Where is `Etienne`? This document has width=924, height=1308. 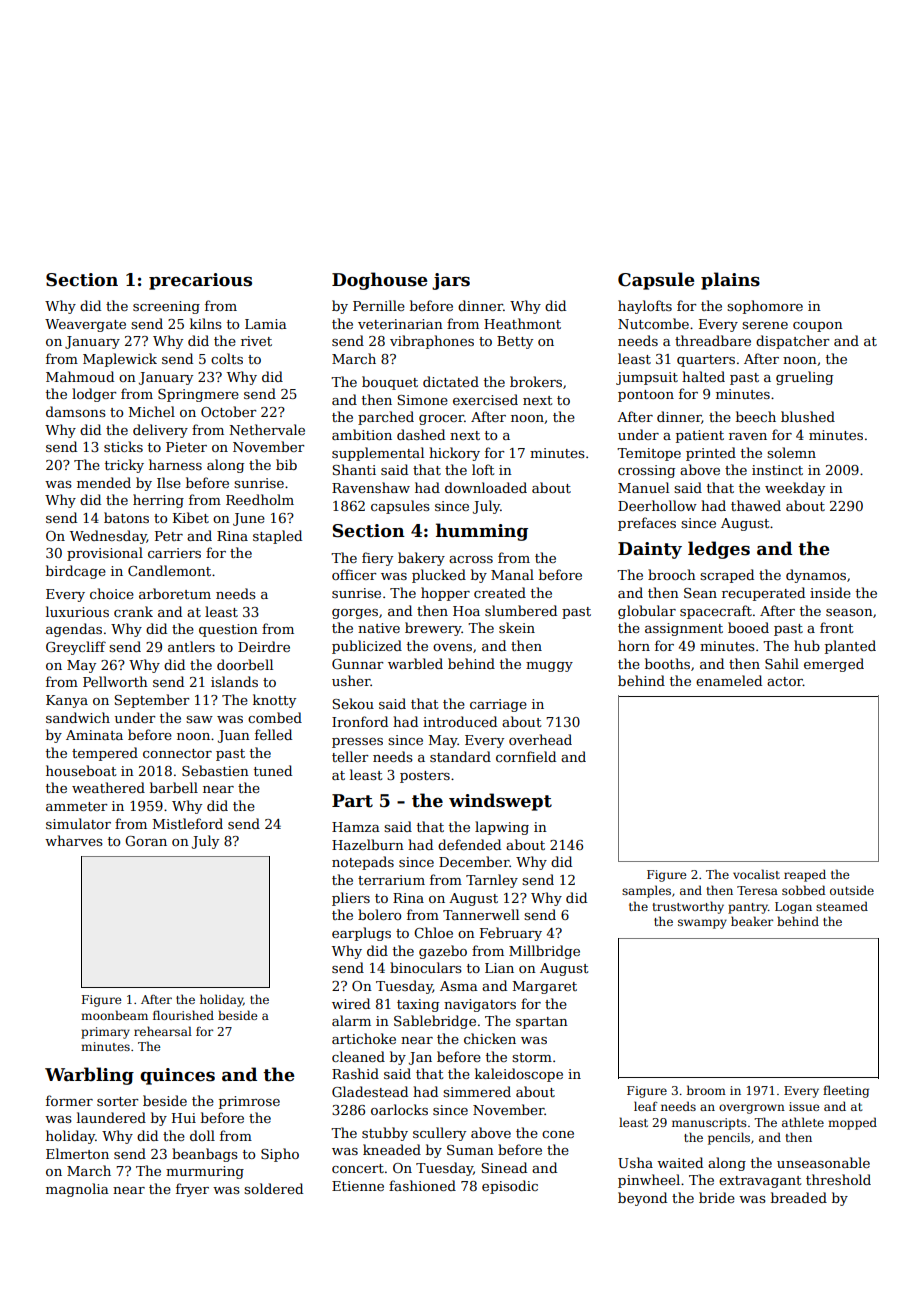 Etienne is located at coordinates (358, 1186).
